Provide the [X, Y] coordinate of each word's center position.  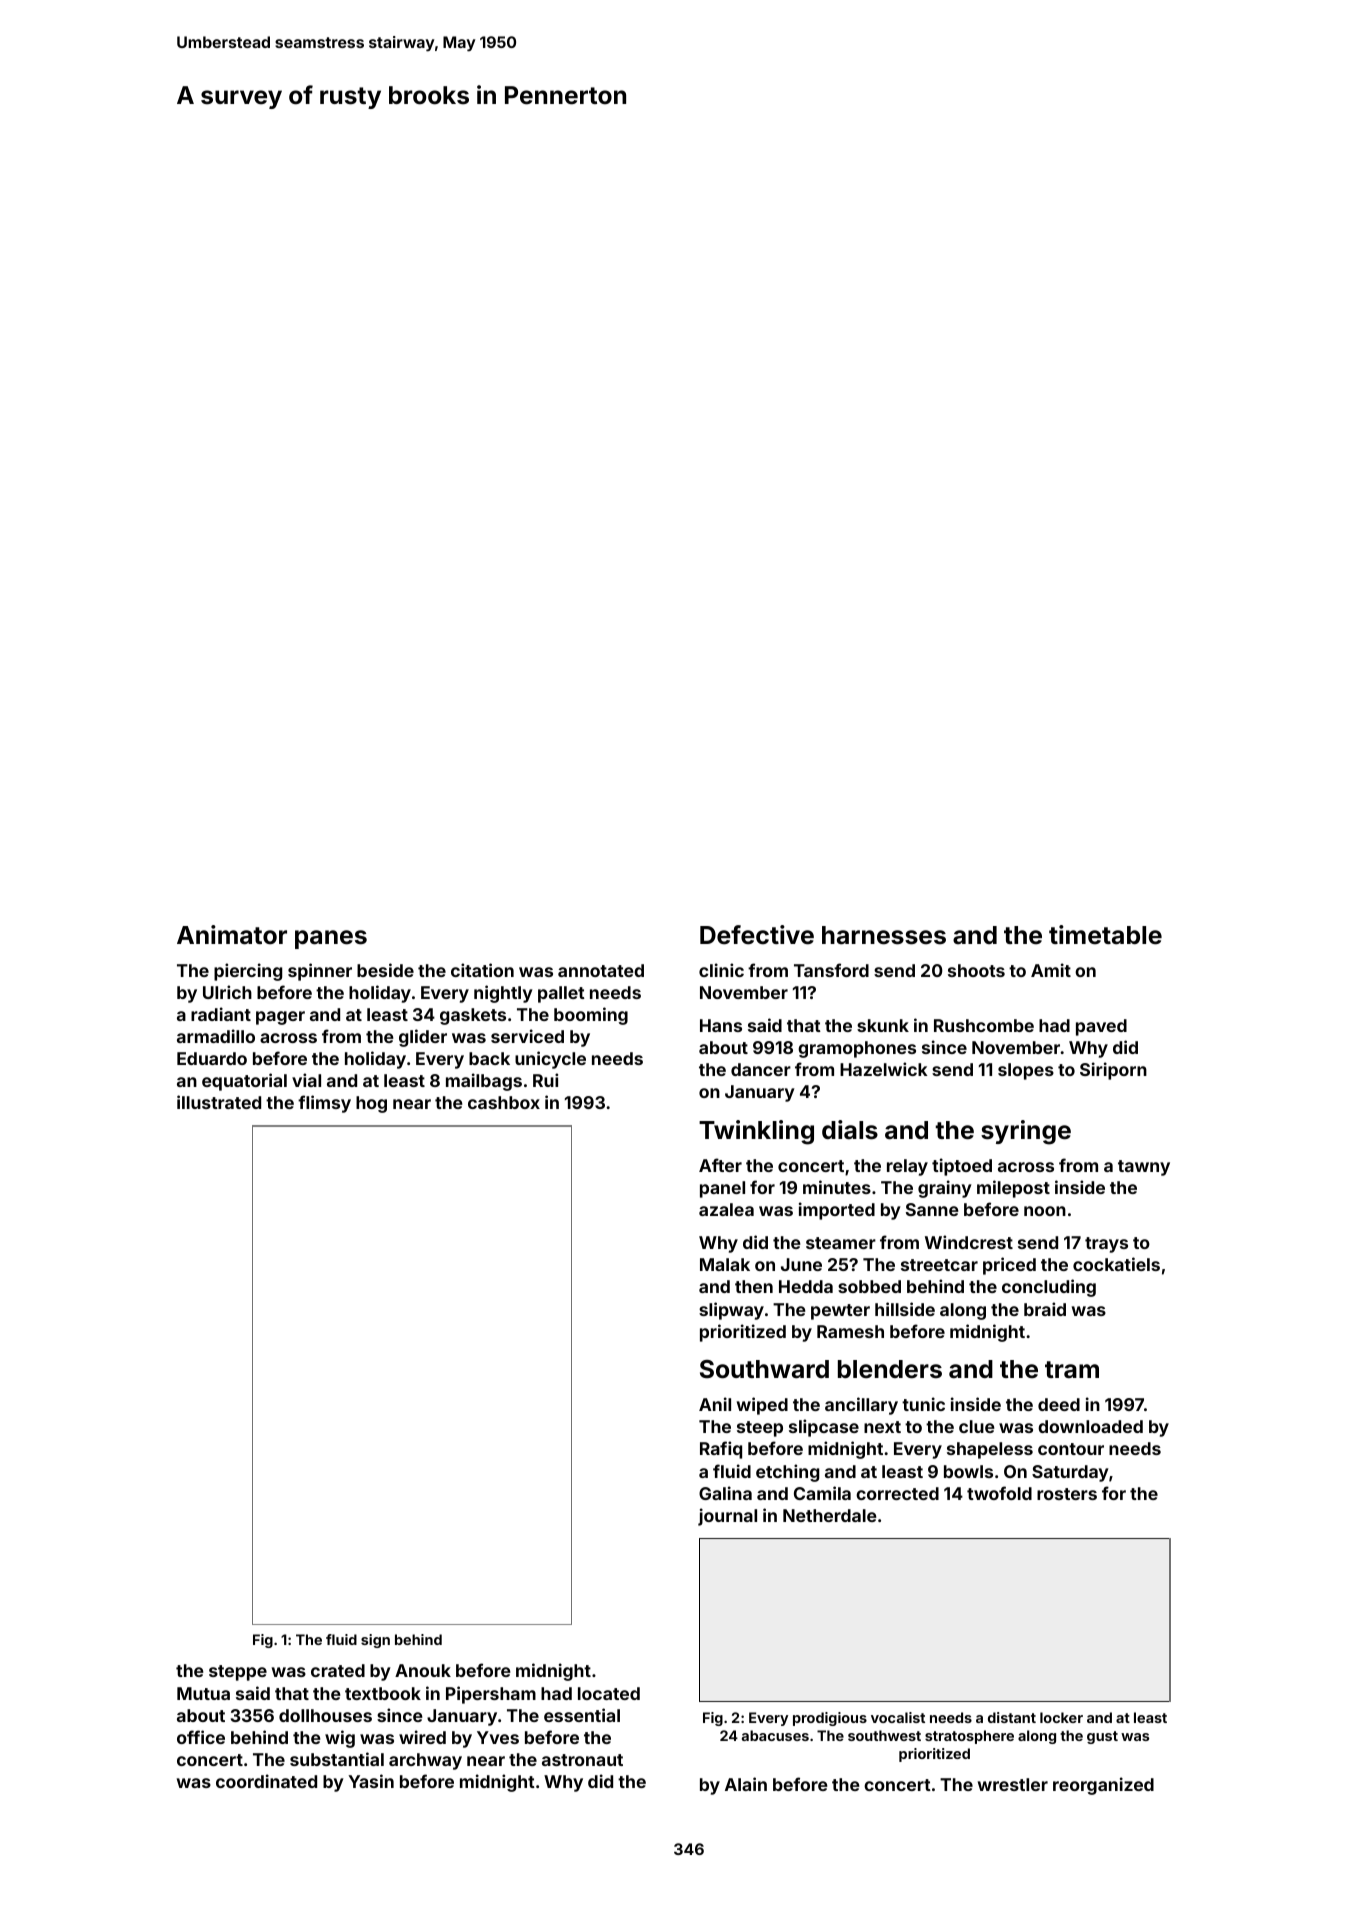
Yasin [371, 1781]
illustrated [219, 1102]
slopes [1026, 1071]
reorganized [1103, 1786]
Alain [746, 1784]
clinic [721, 970]
